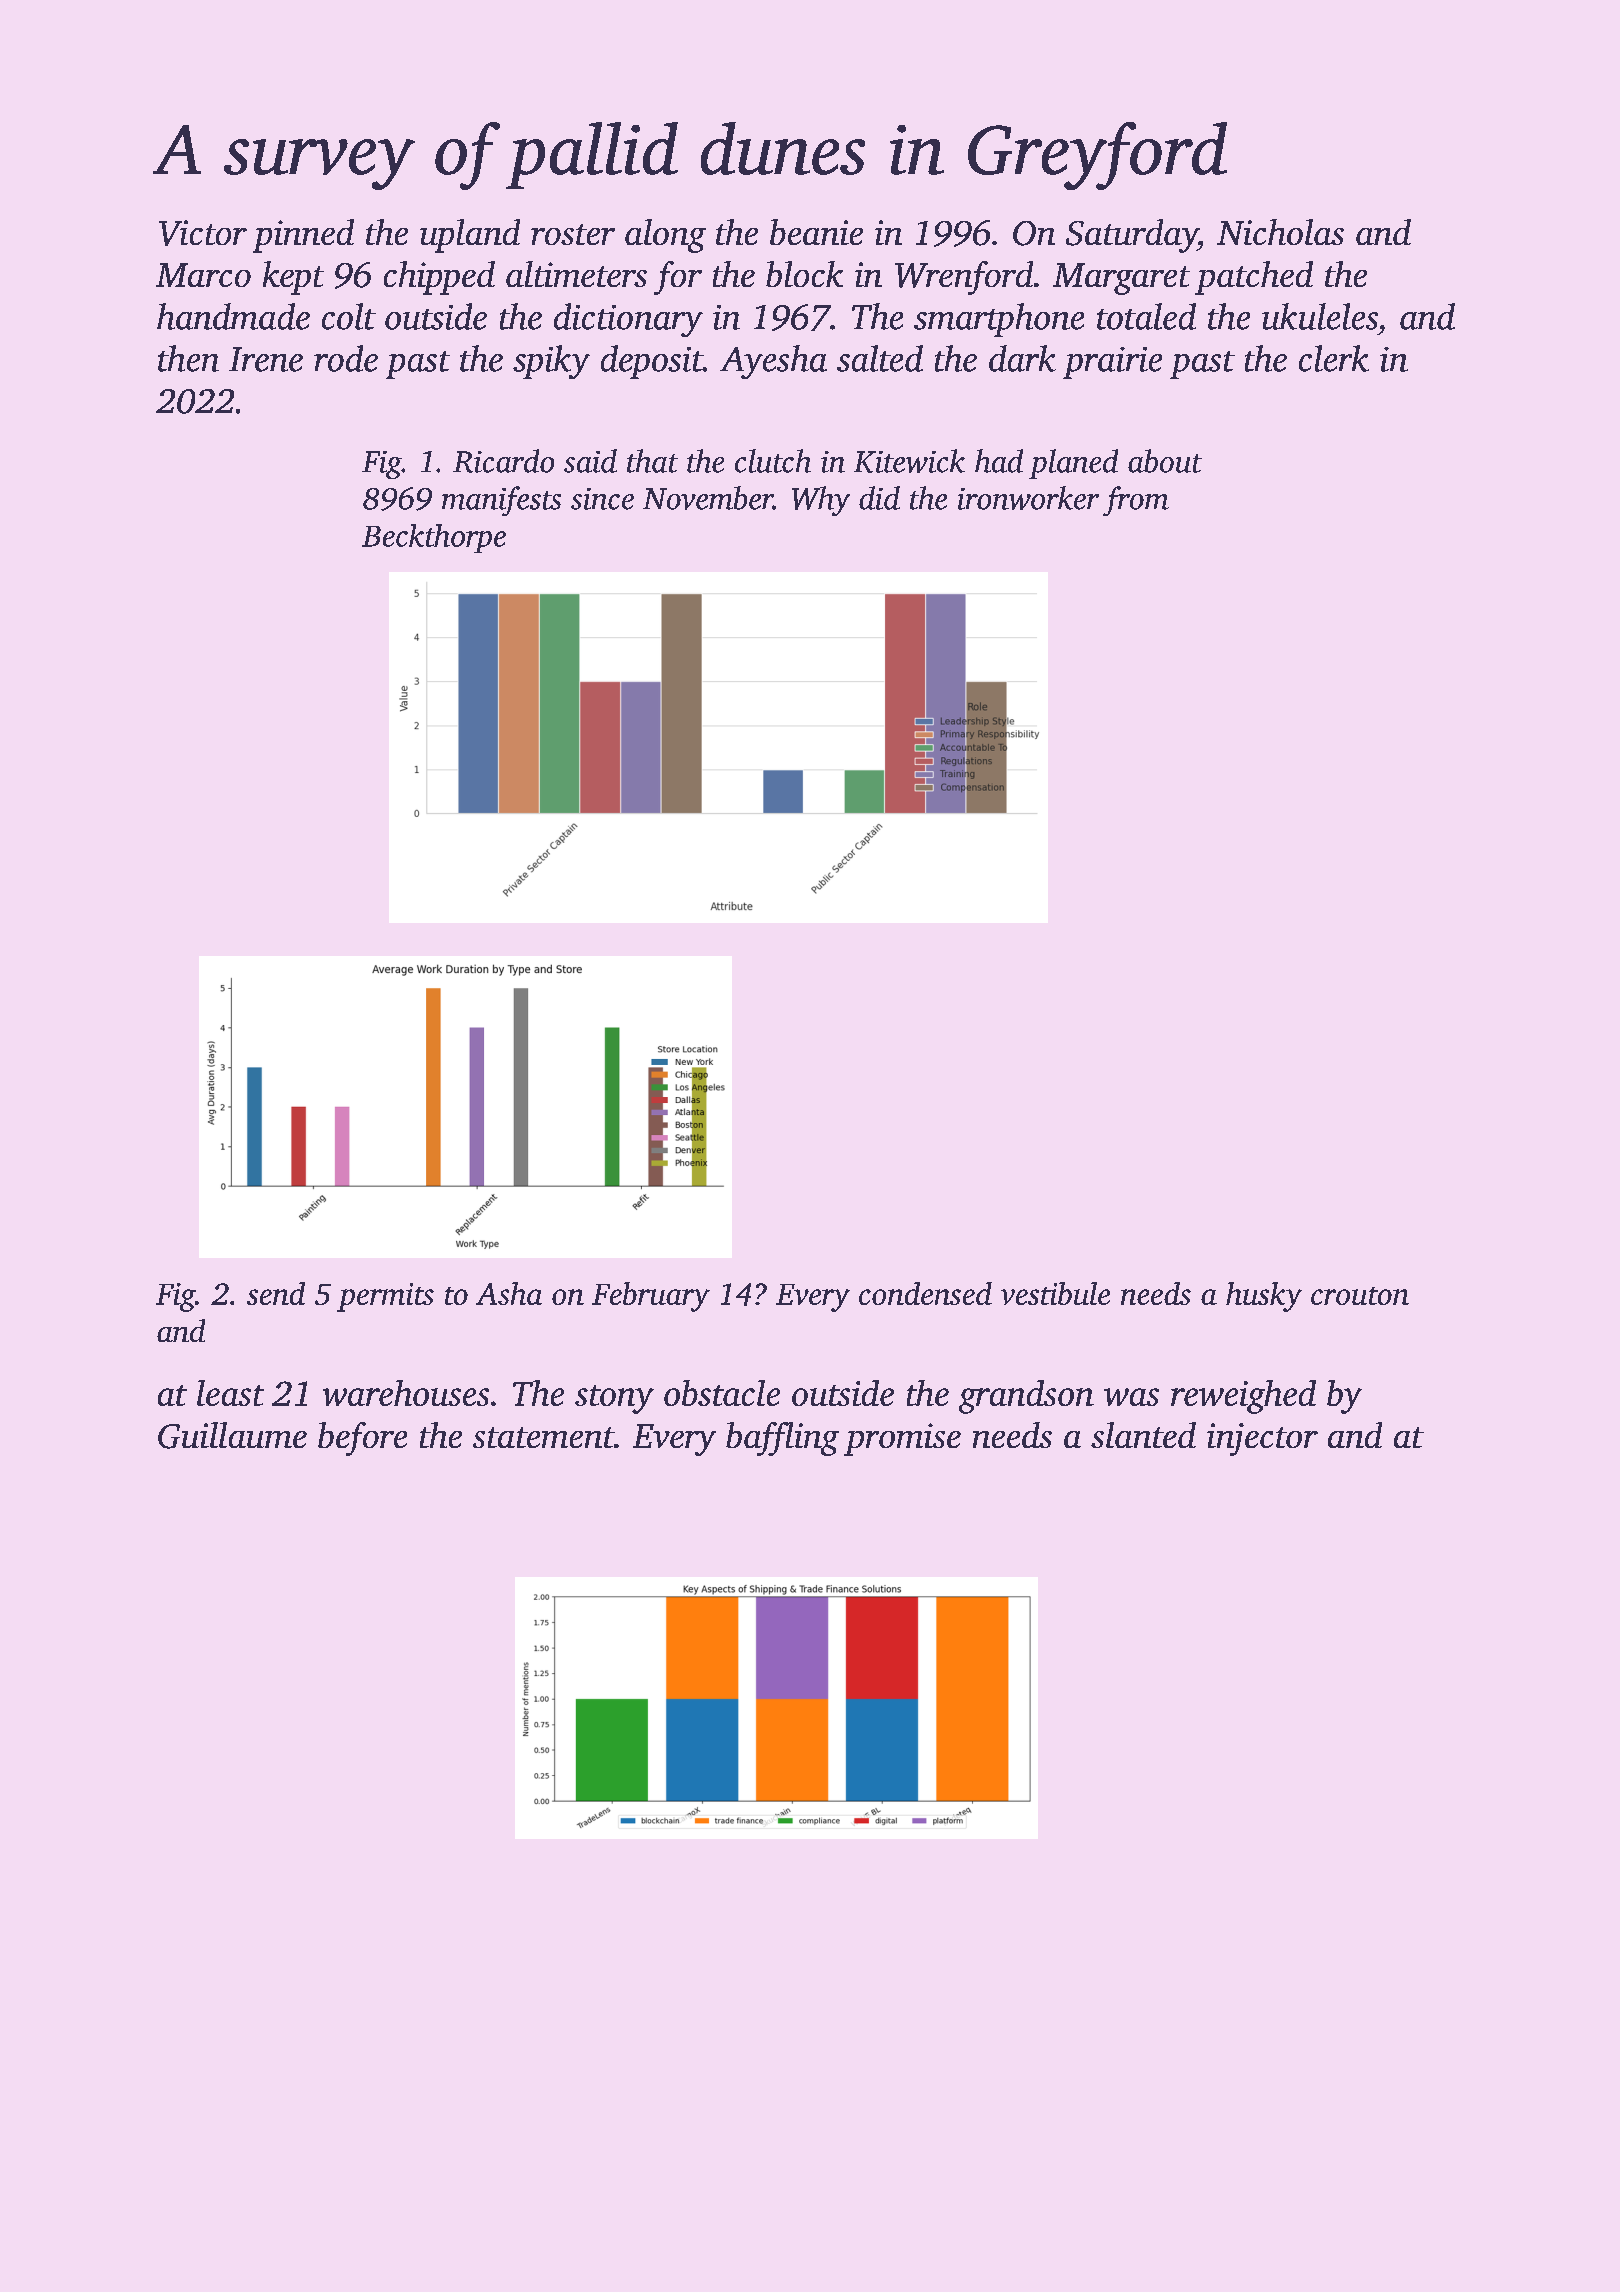 The image size is (1620, 2292). I want to click on promise, so click(902, 1439).
